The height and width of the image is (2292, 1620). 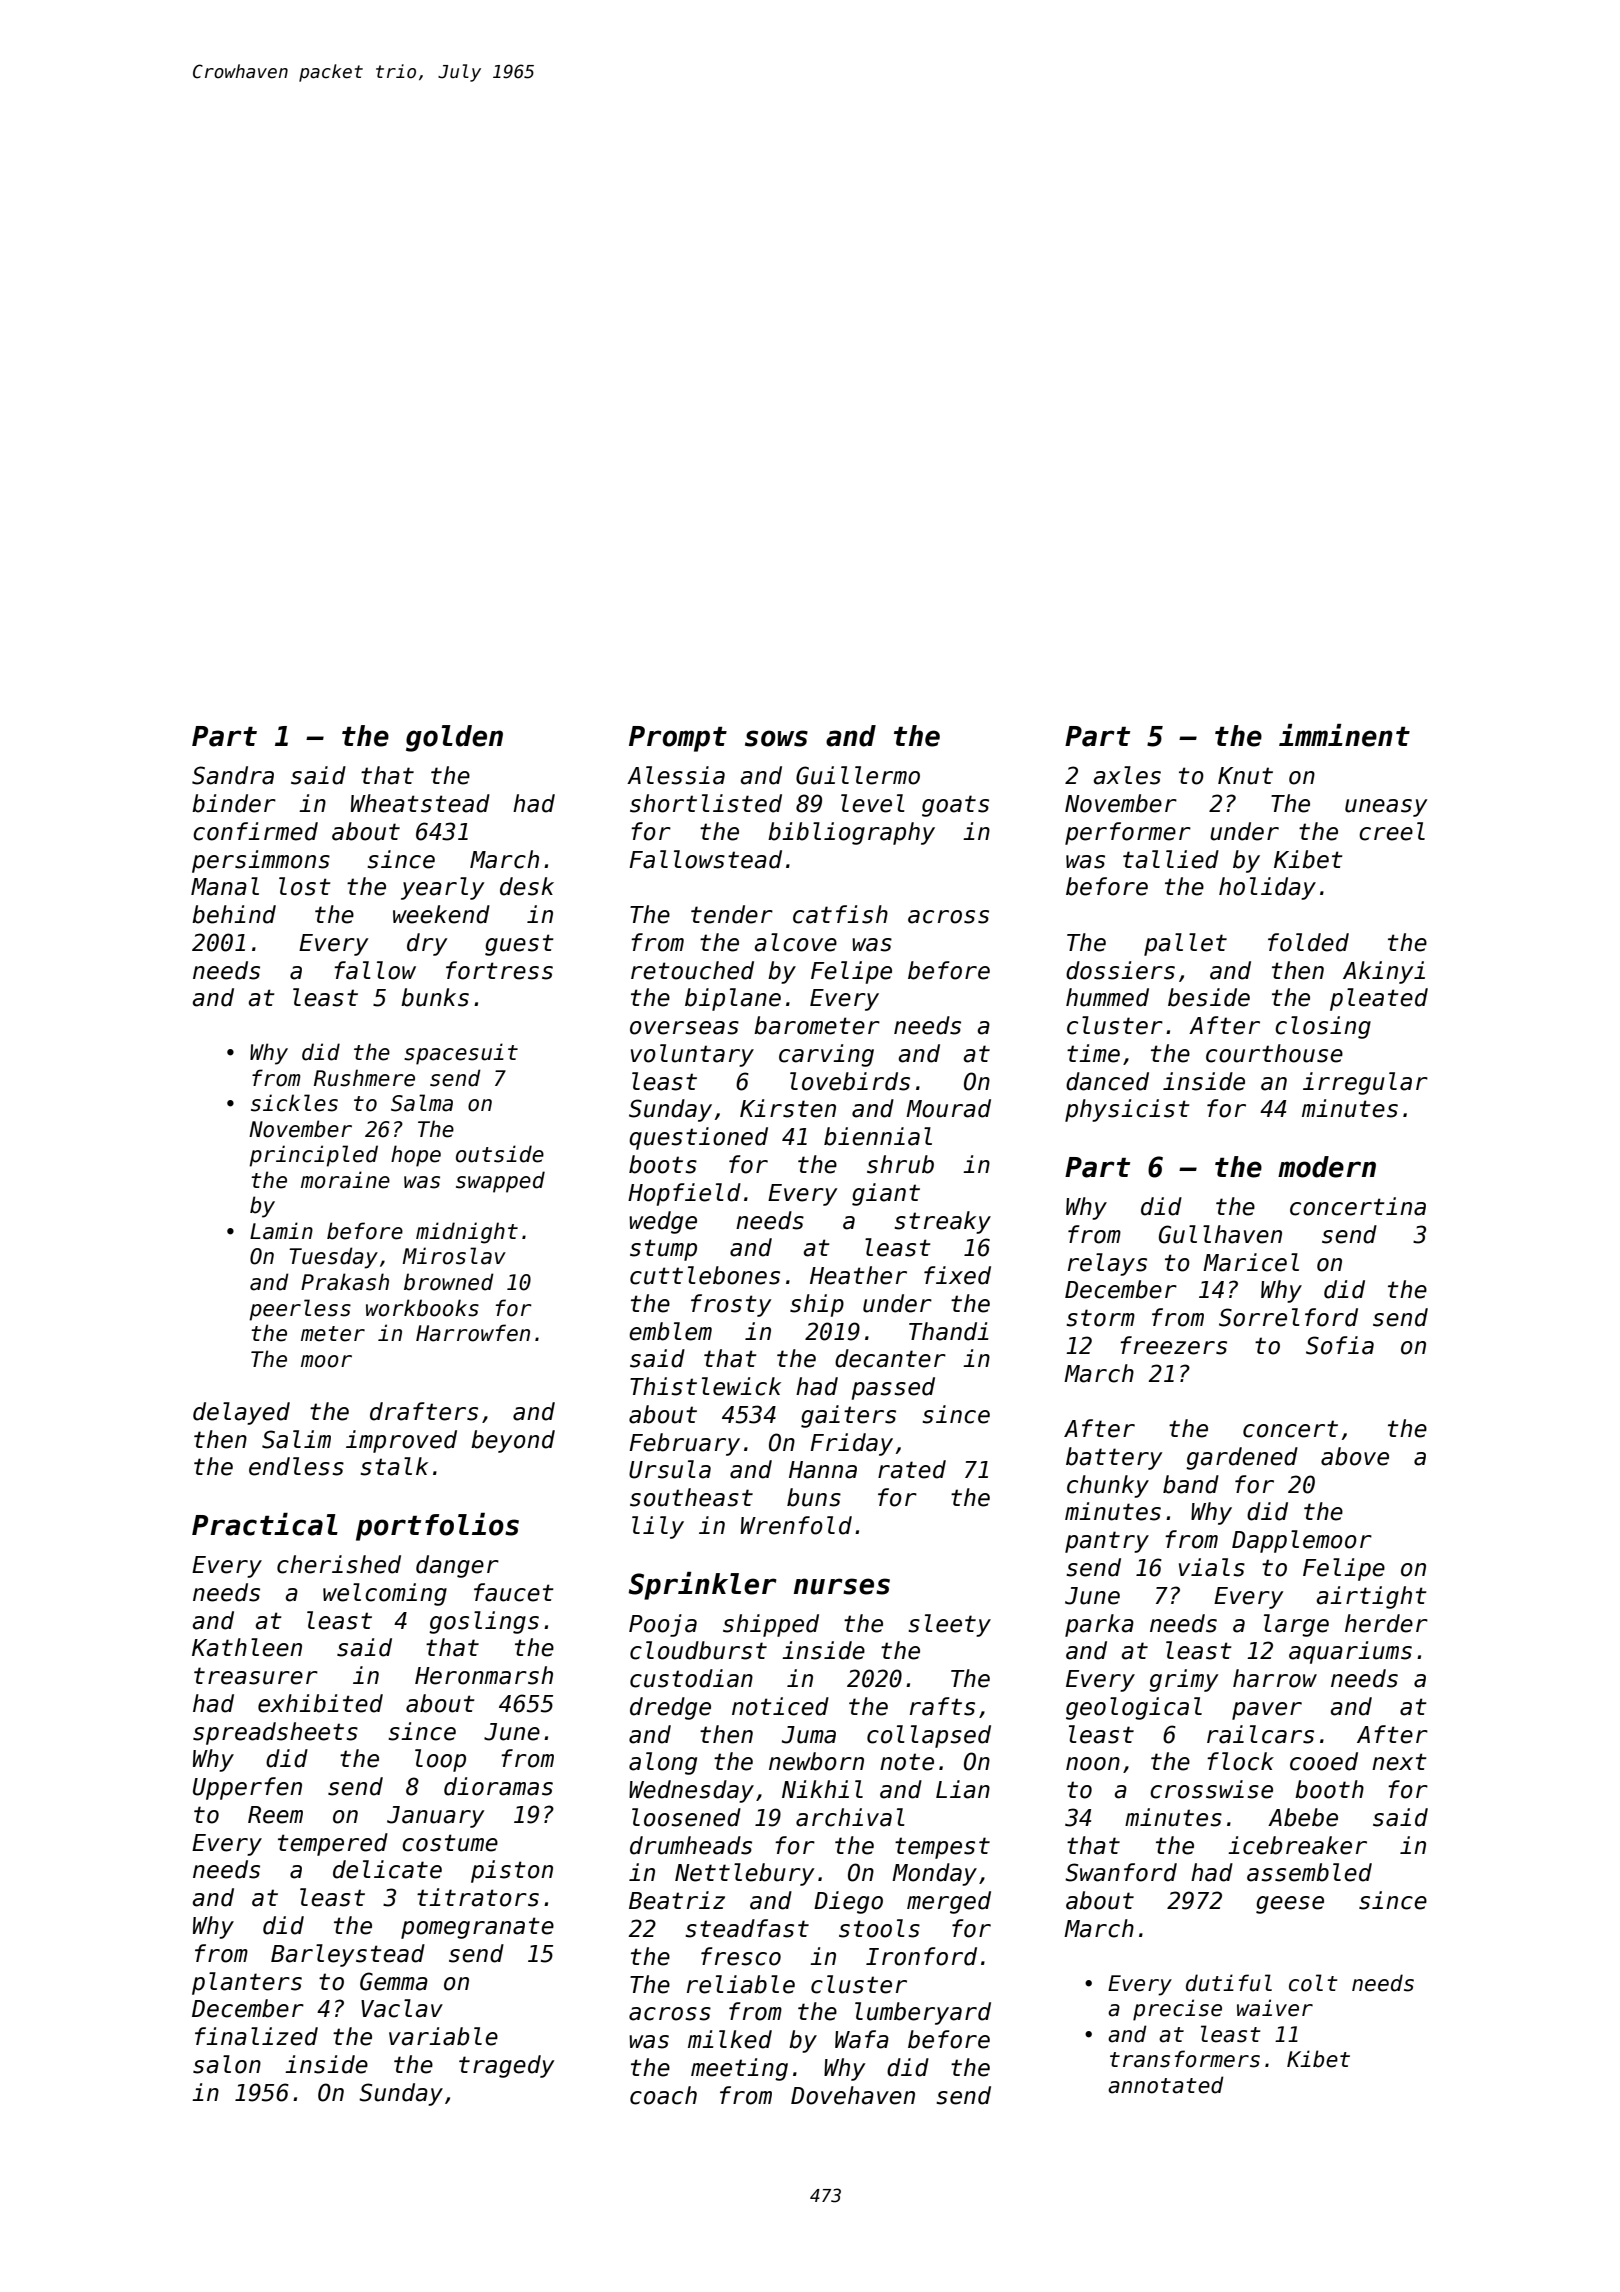 I want to click on endless, so click(x=296, y=1466).
